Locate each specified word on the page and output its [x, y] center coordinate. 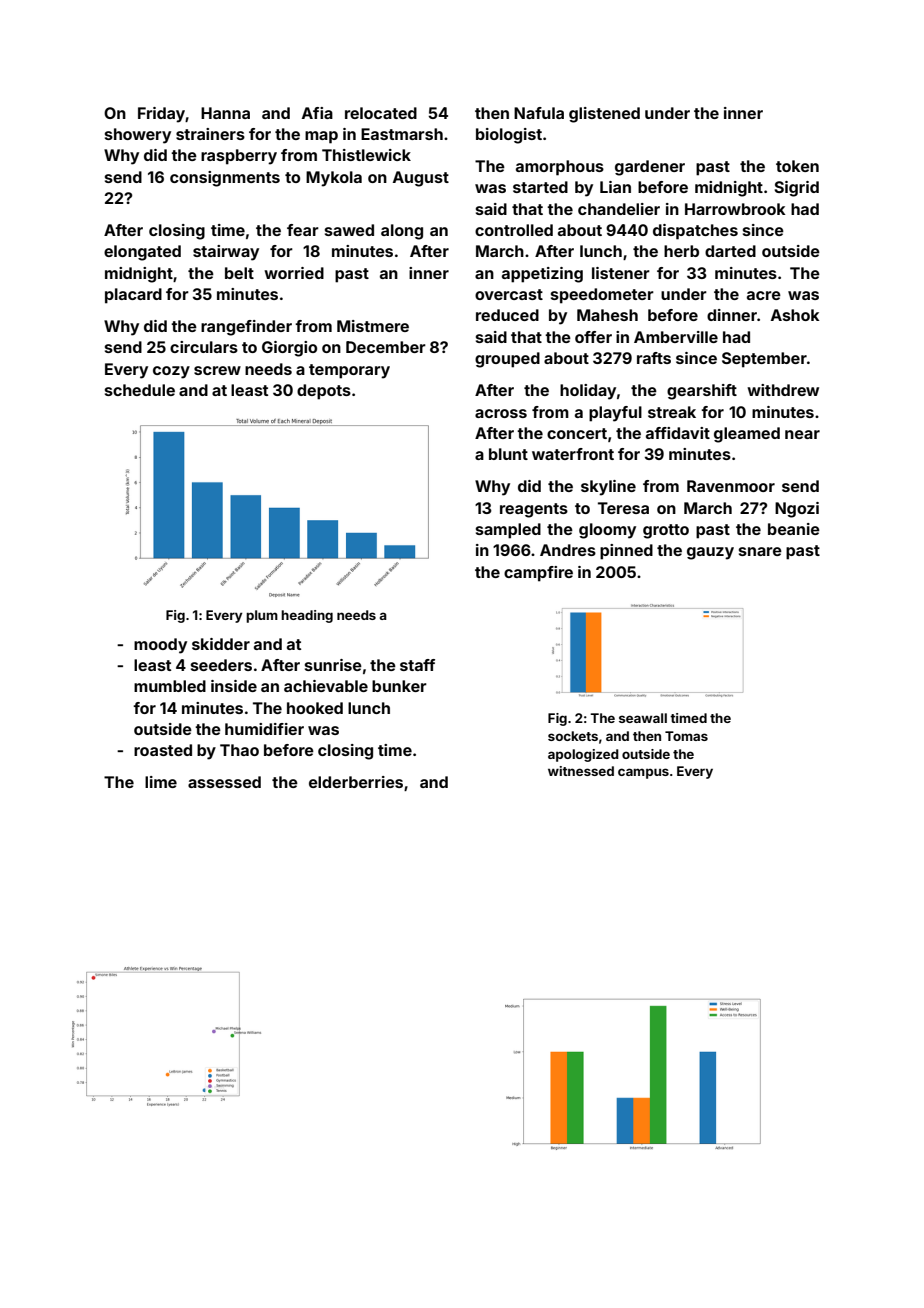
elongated [142, 253]
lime [161, 782]
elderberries [356, 782]
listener [621, 273]
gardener [650, 168]
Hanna [225, 113]
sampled [508, 531]
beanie [794, 529]
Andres [568, 550]
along [402, 232]
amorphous [560, 168]
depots [324, 392]
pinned [626, 552]
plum [262, 616]
